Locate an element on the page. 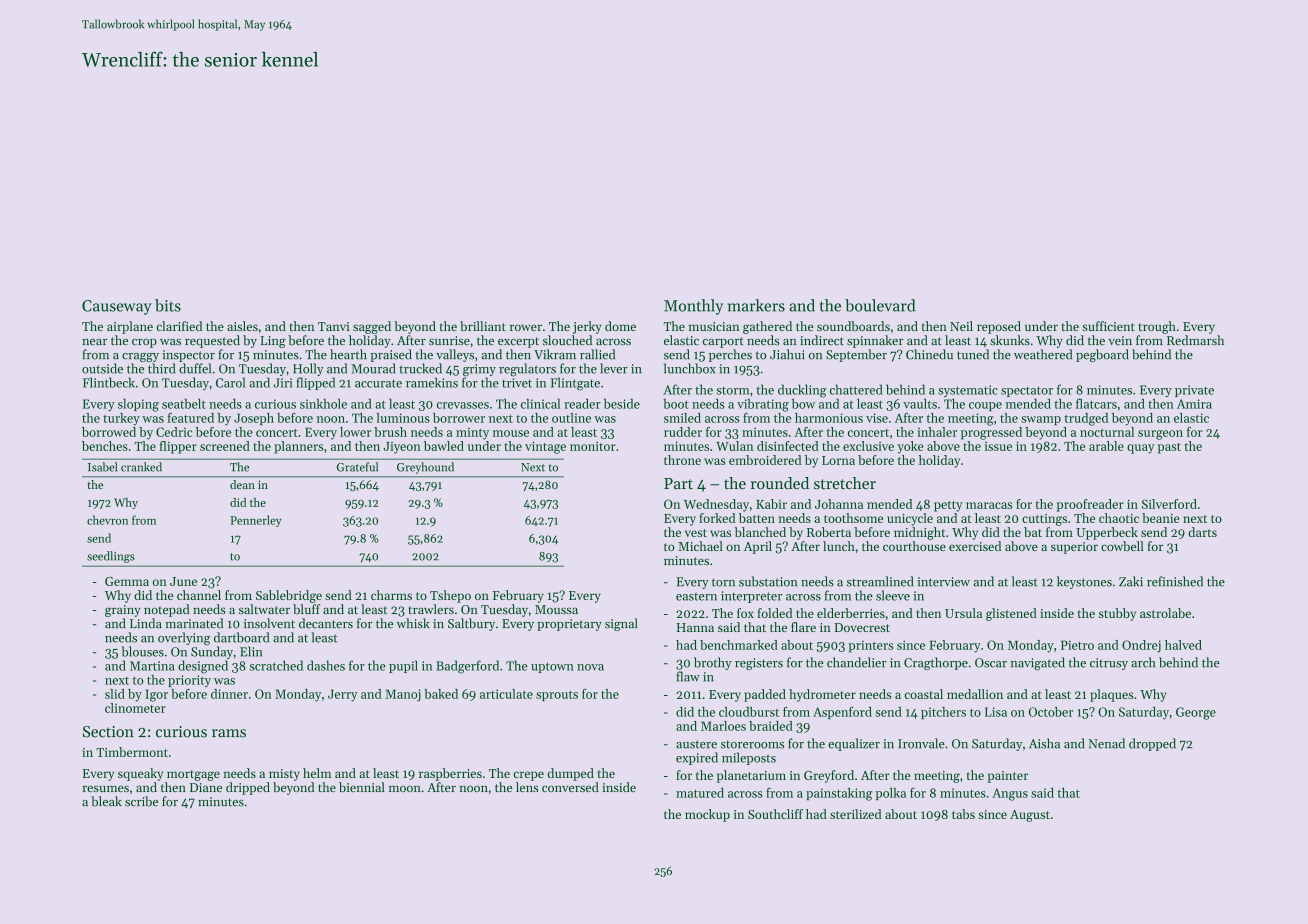 Image resolution: width=1308 pixels, height=924 pixels. craggy is located at coordinates (140, 357).
